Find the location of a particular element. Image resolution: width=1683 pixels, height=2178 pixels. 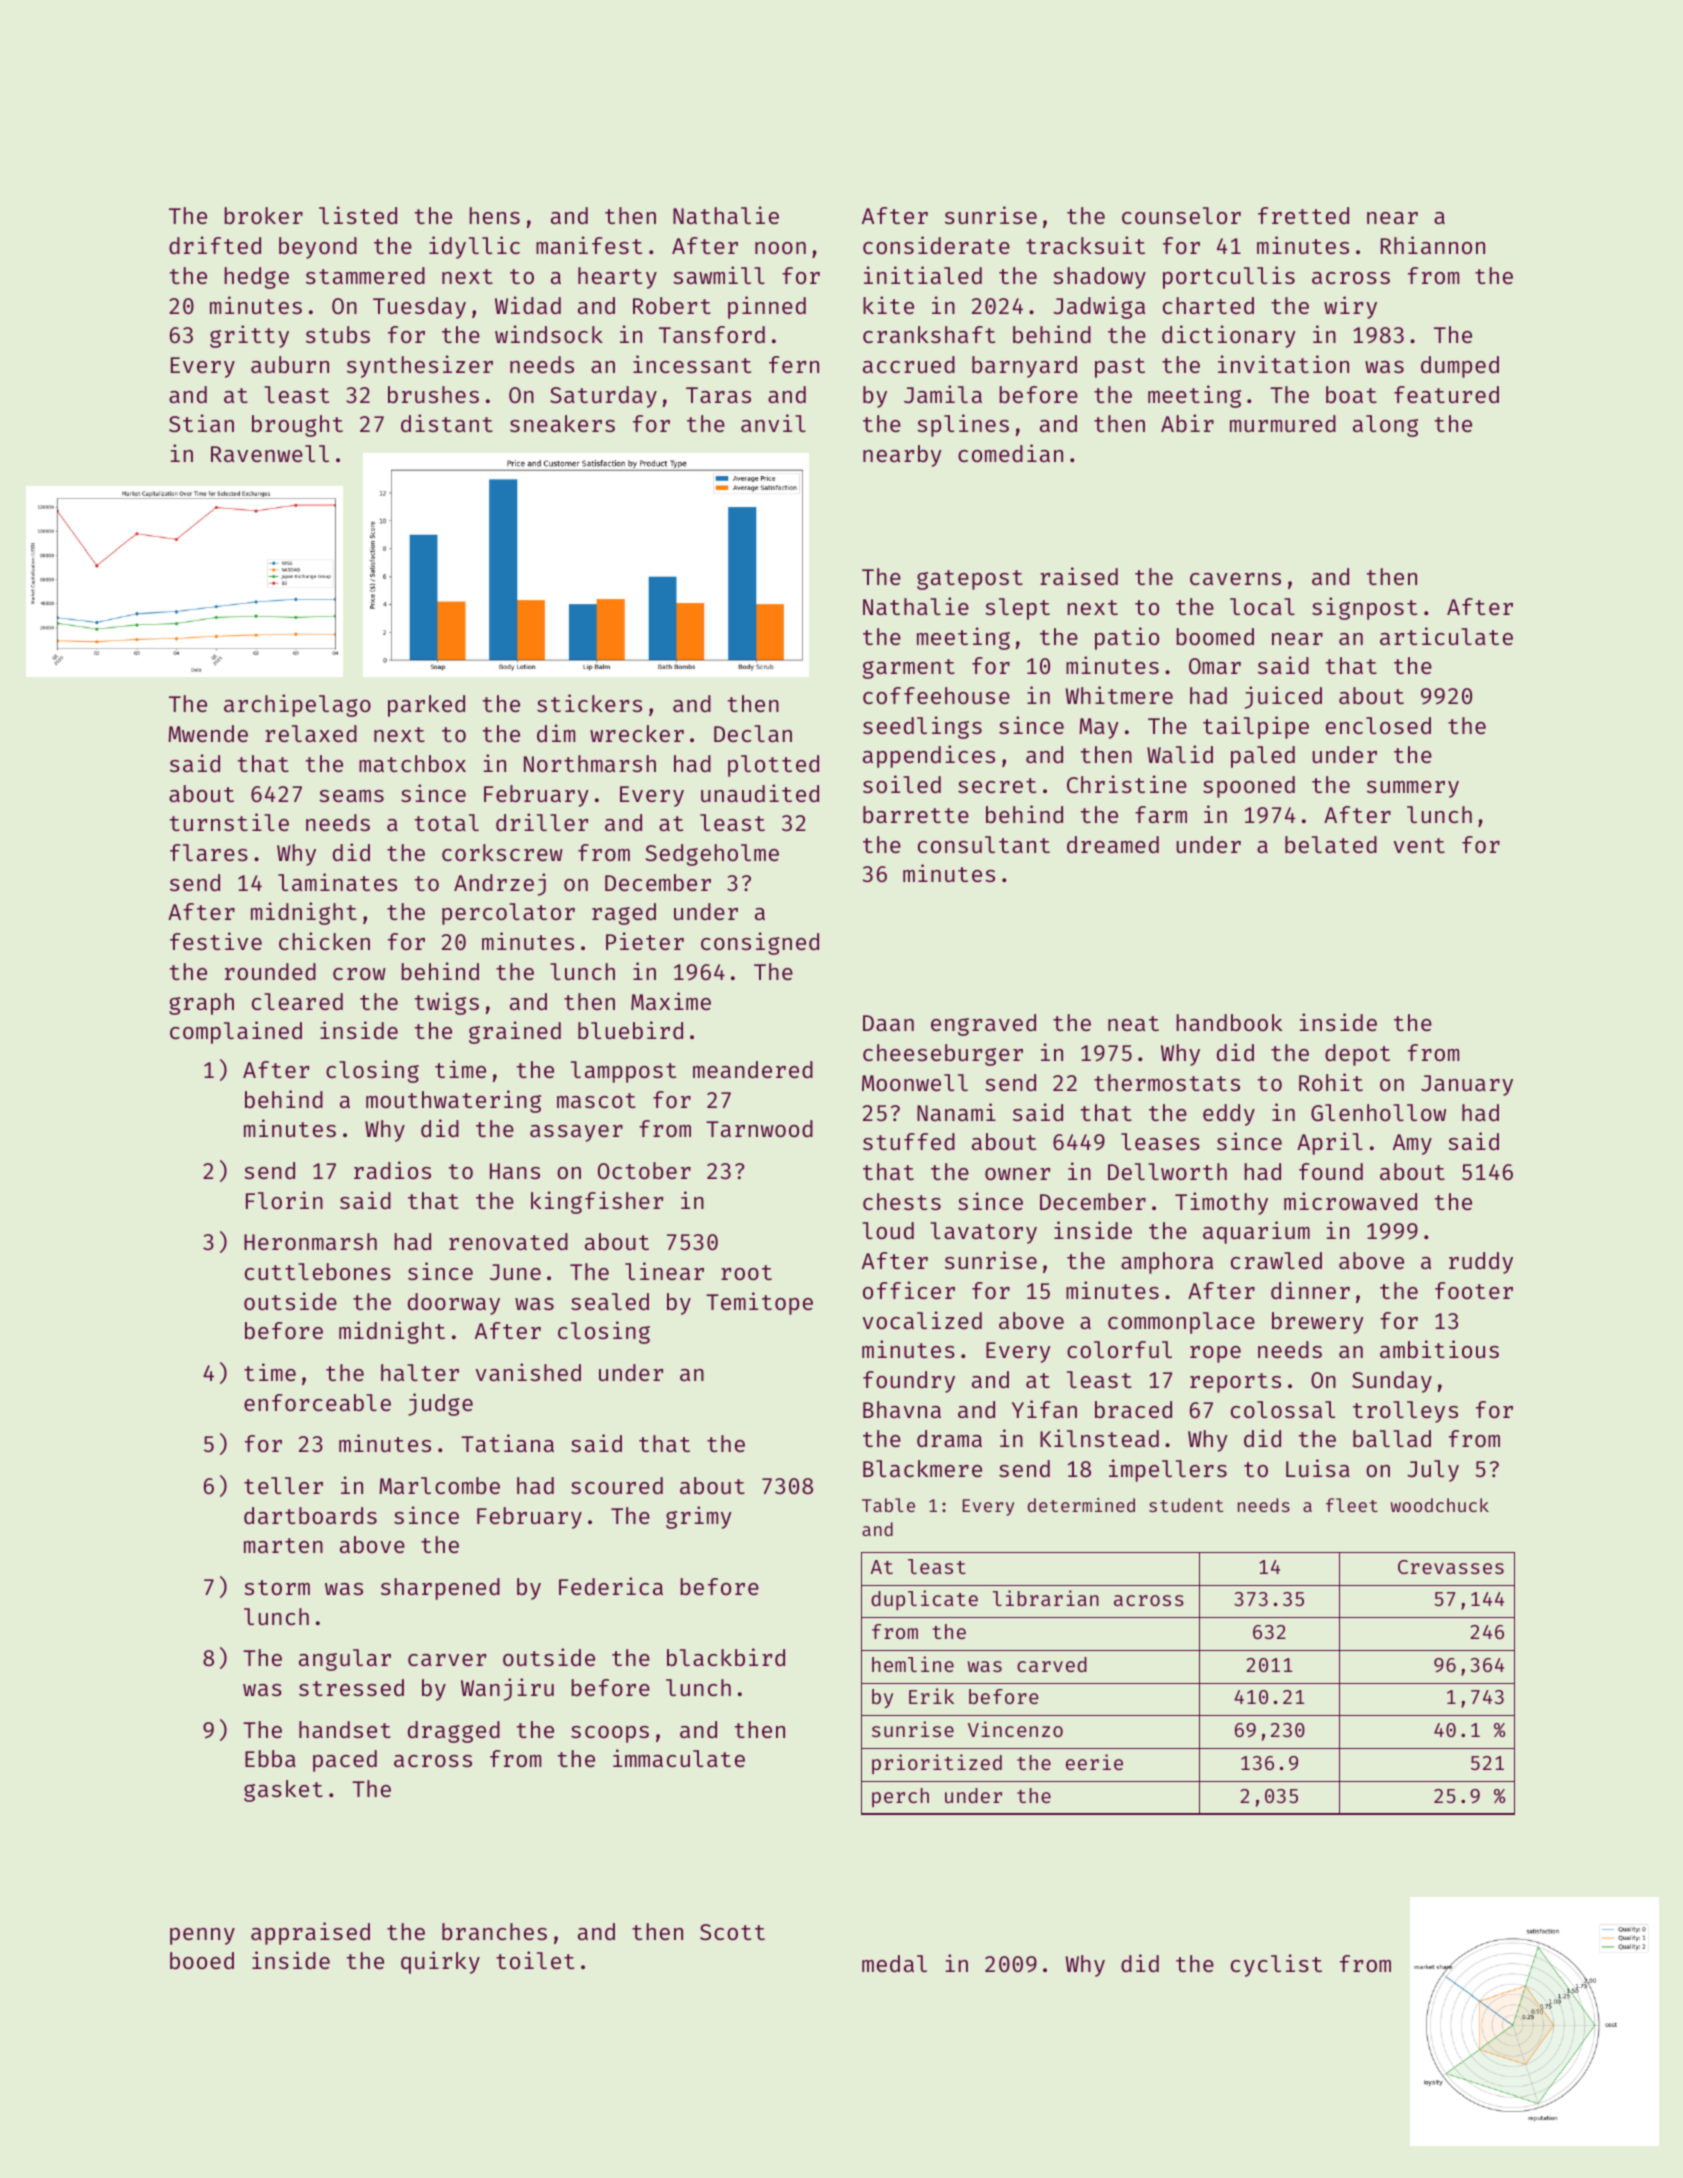

boat is located at coordinates (1351, 394).
